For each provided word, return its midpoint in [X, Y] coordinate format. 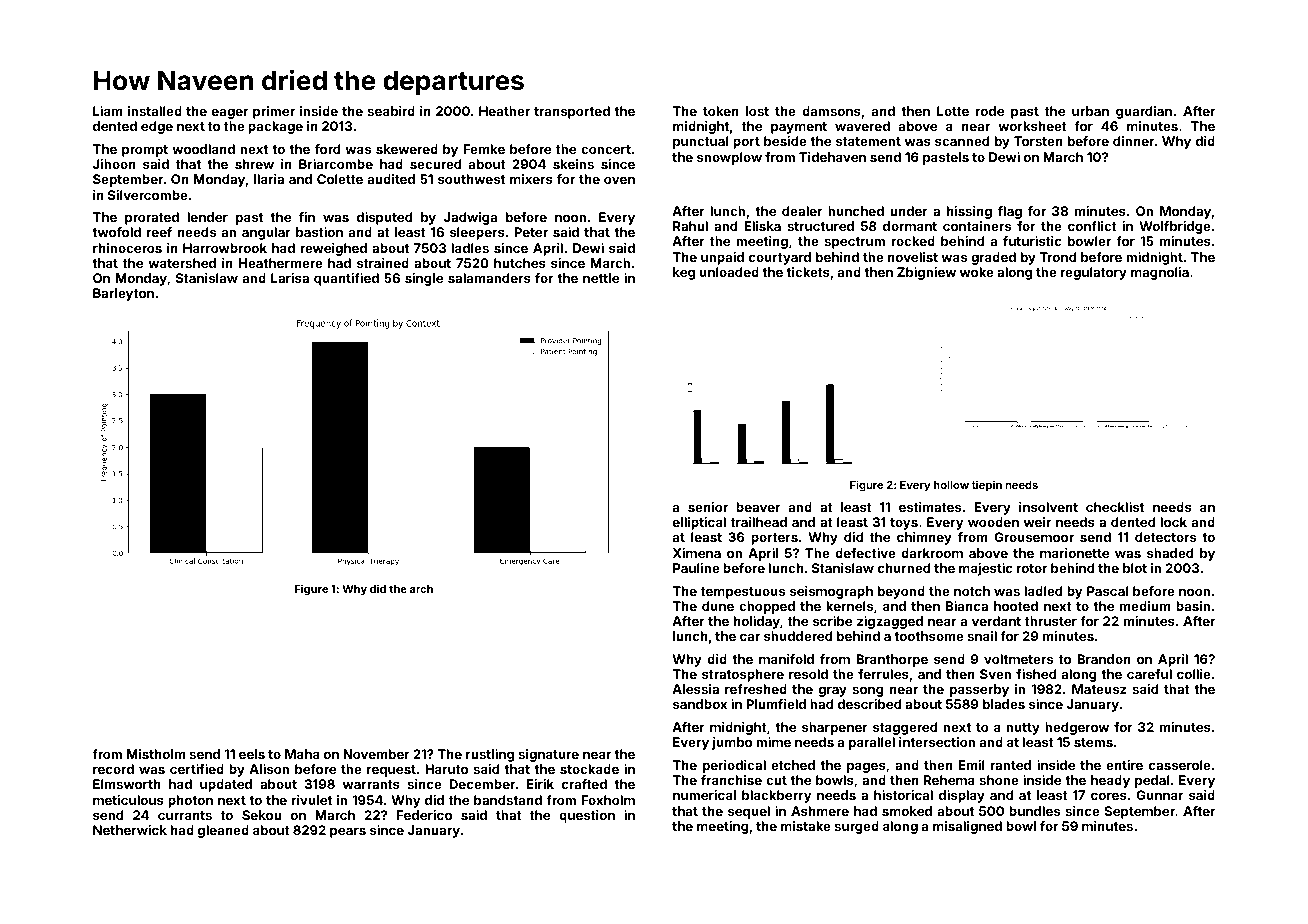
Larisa [290, 278]
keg [684, 273]
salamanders [489, 278]
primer [274, 112]
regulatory [1094, 273]
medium [1145, 606]
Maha [302, 754]
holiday [757, 622]
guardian [1144, 112]
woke [977, 272]
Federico [424, 815]
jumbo [732, 743]
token [721, 111]
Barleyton [123, 294]
